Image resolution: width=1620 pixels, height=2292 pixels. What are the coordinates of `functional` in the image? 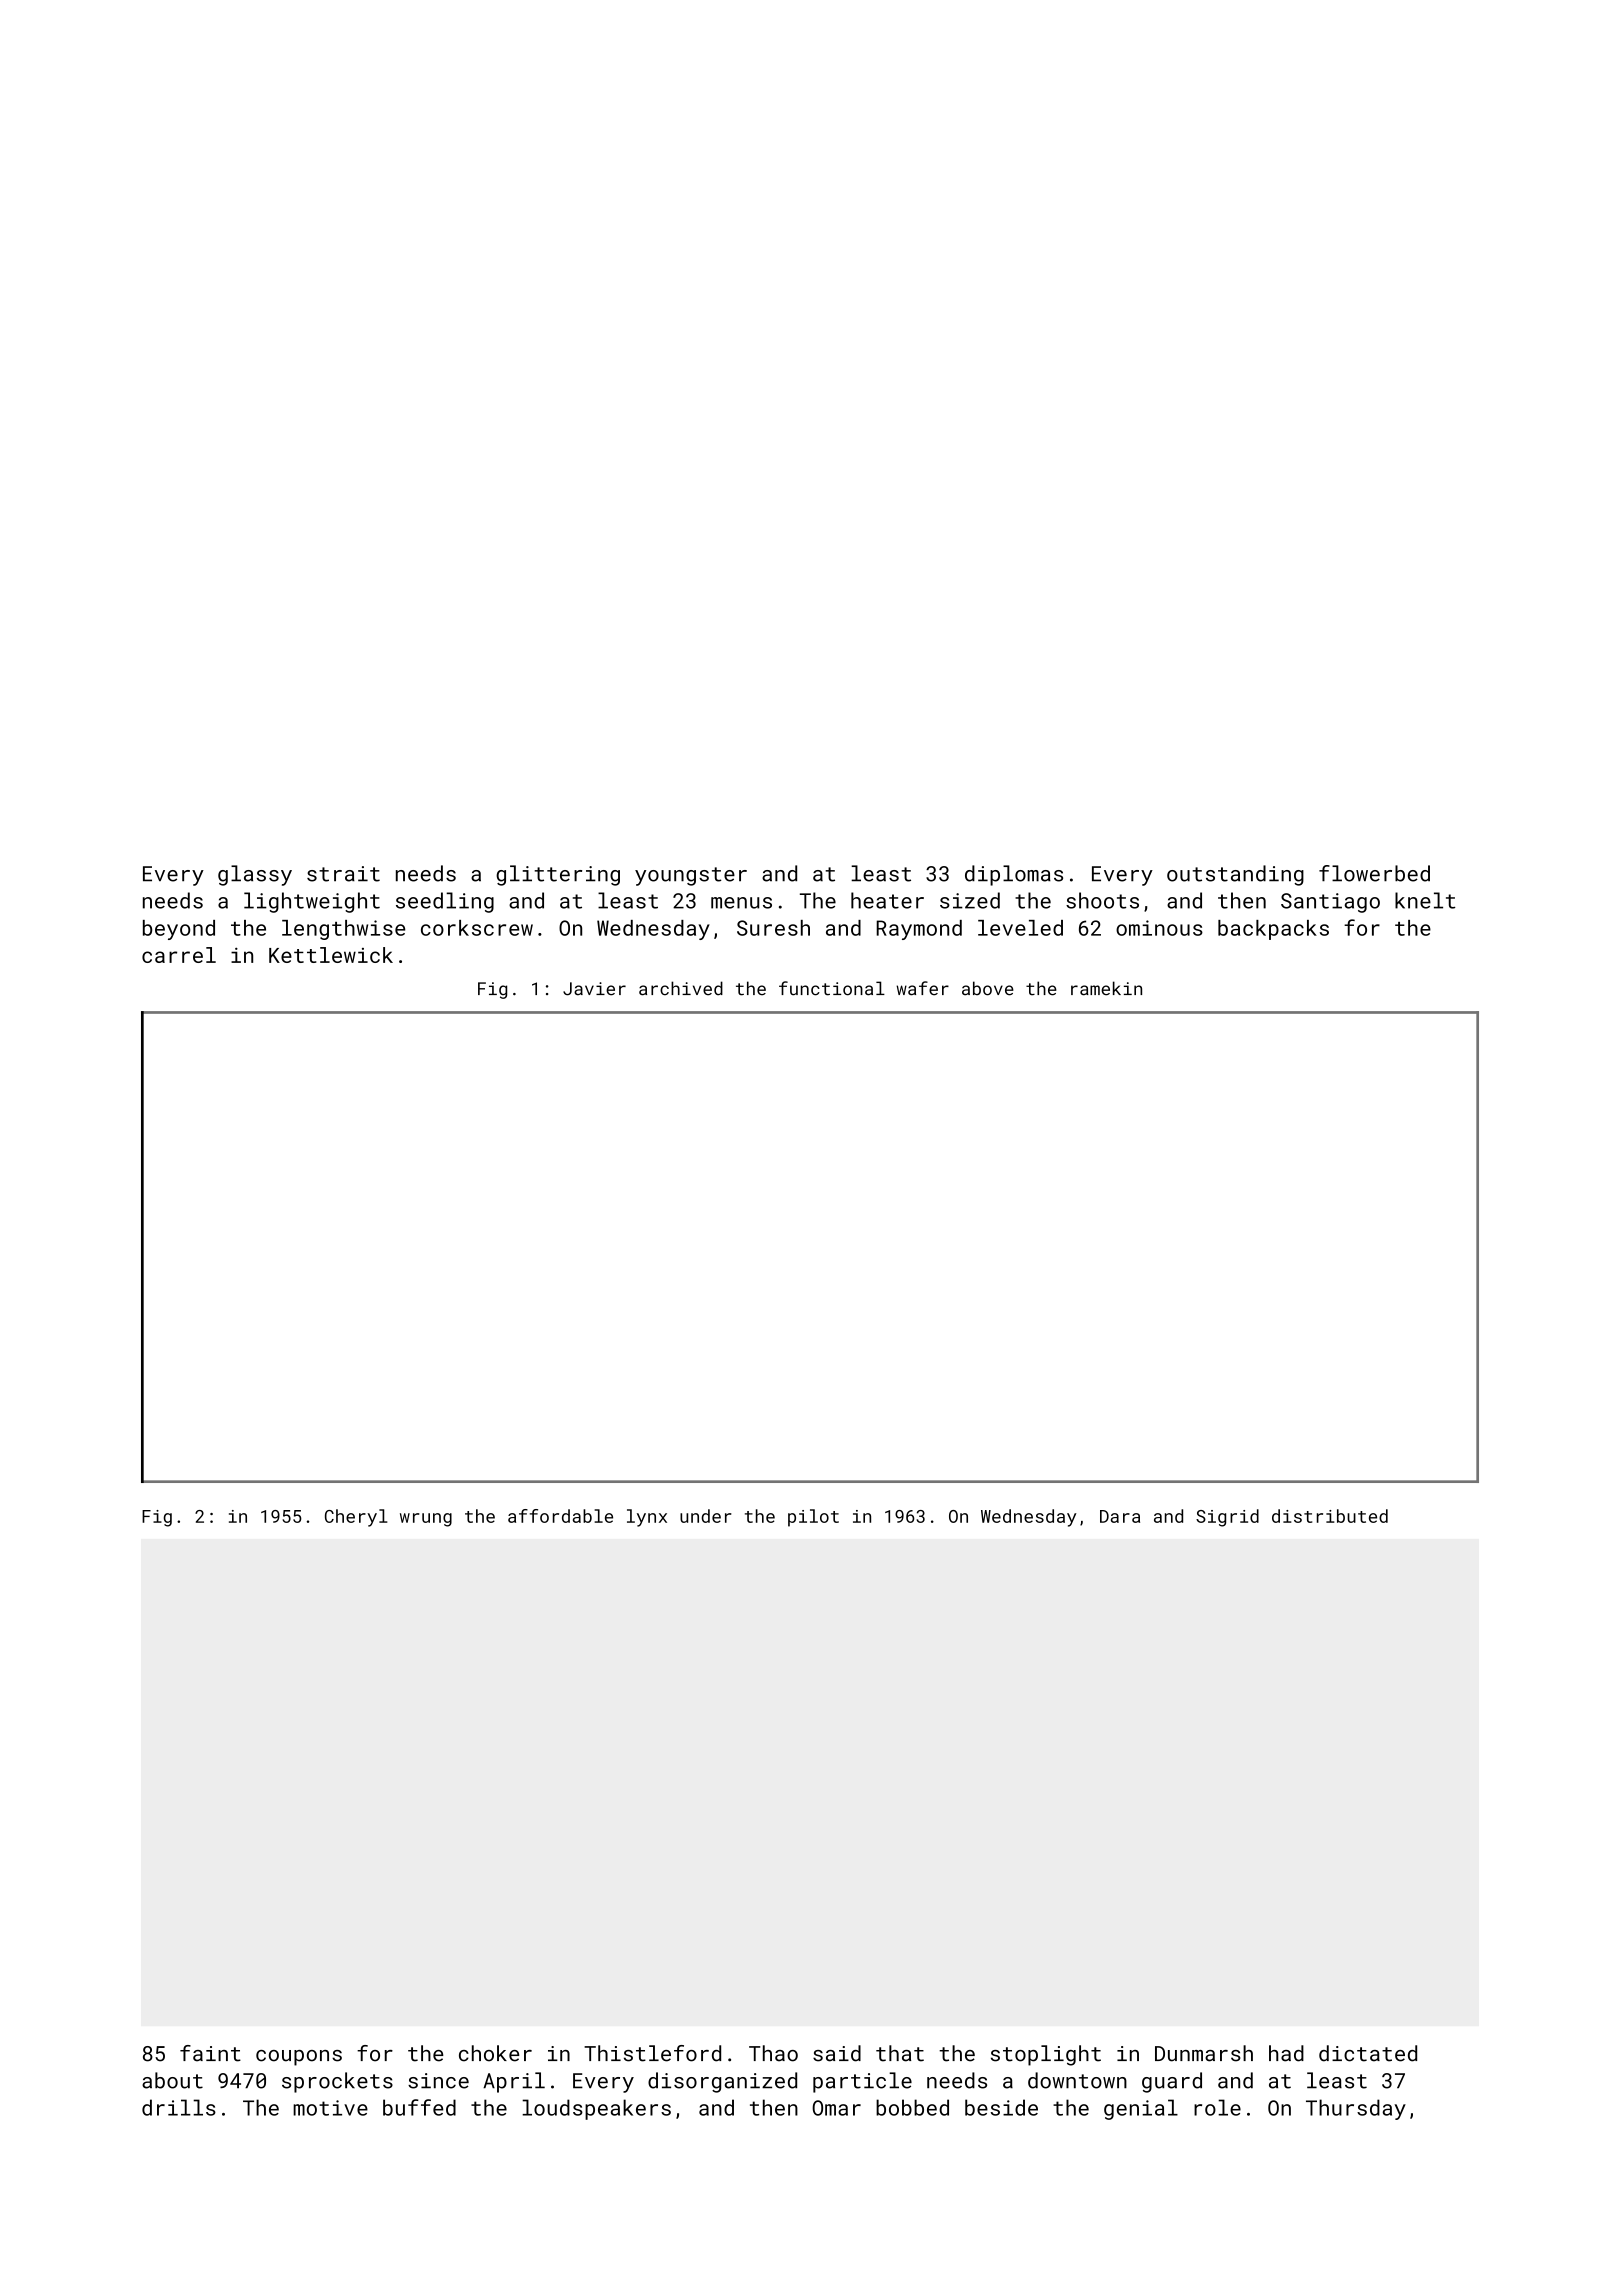 It's located at (832, 988).
